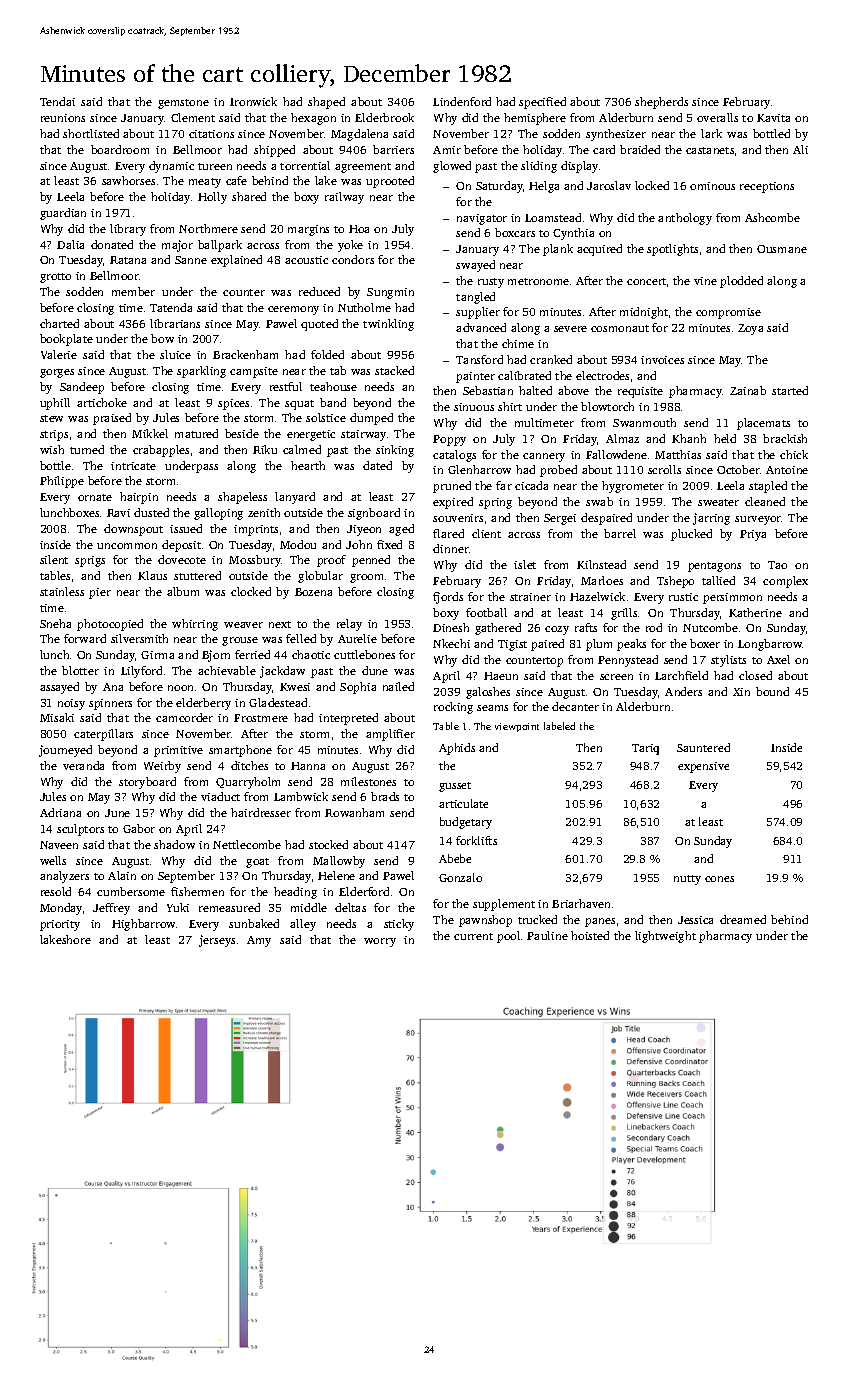  I want to click on resold, so click(56, 891).
